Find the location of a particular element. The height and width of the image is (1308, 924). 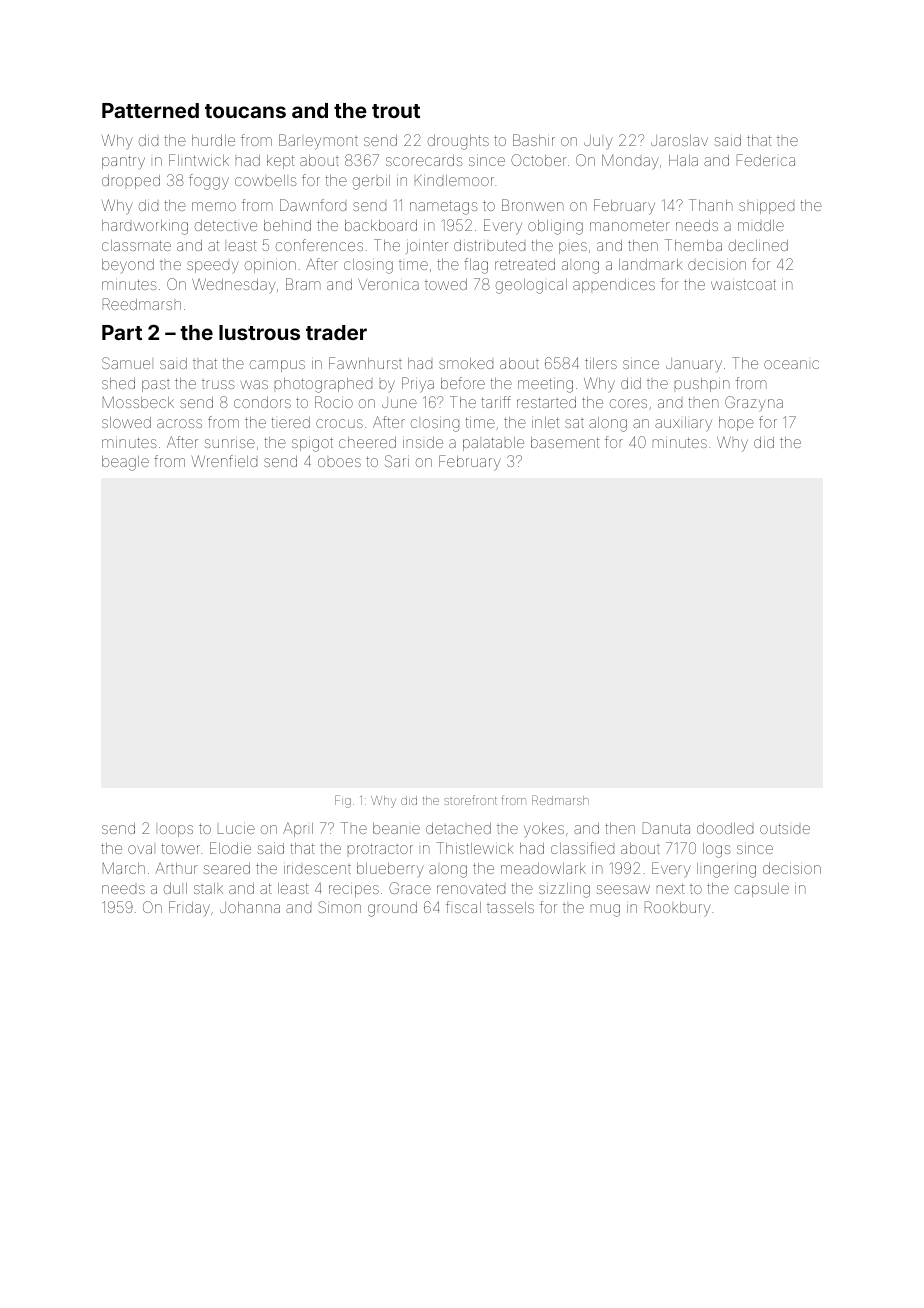

trout is located at coordinates (396, 111).
